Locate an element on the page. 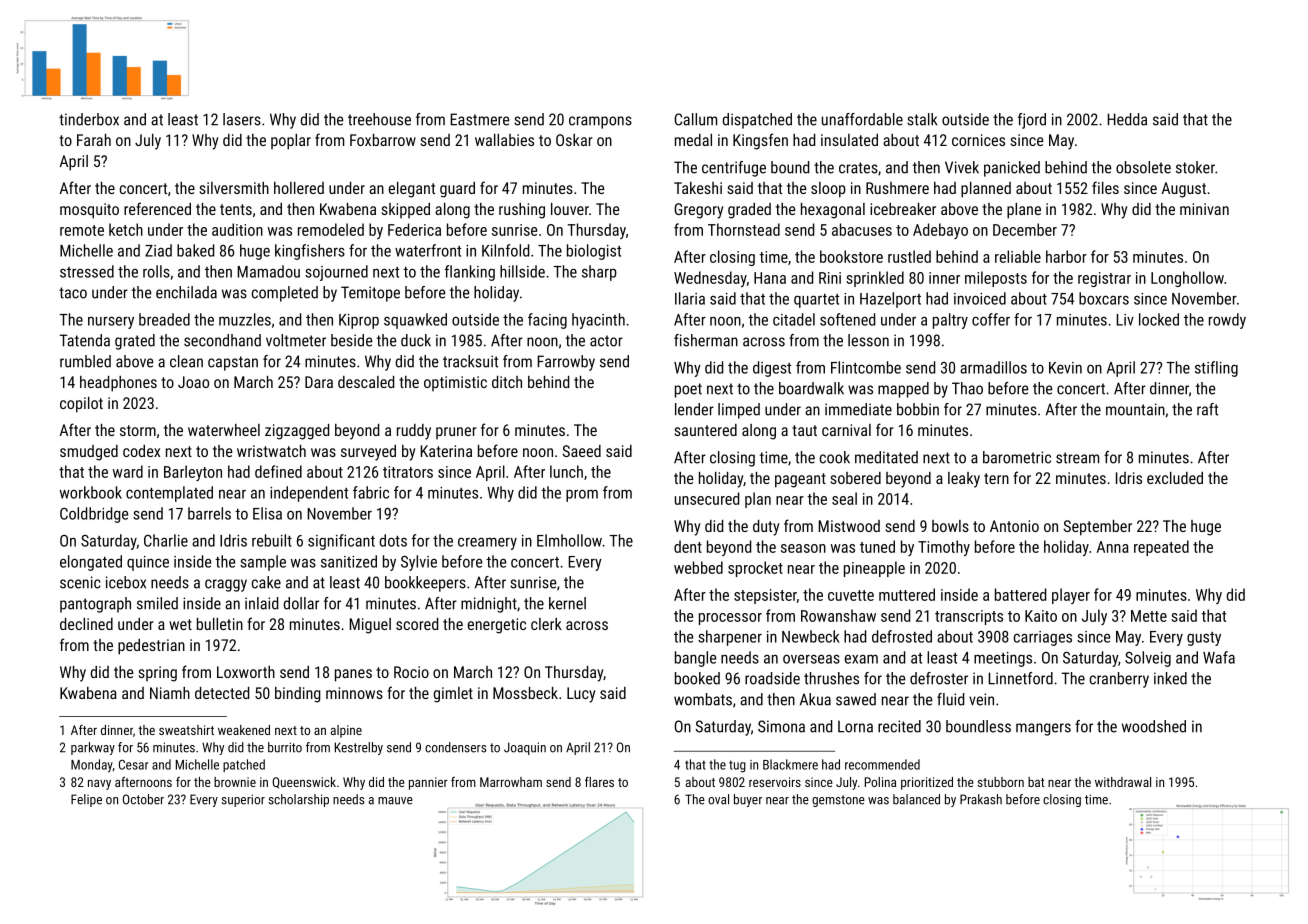 This document has width=1308, height=924. Coldbridge is located at coordinates (94, 515).
